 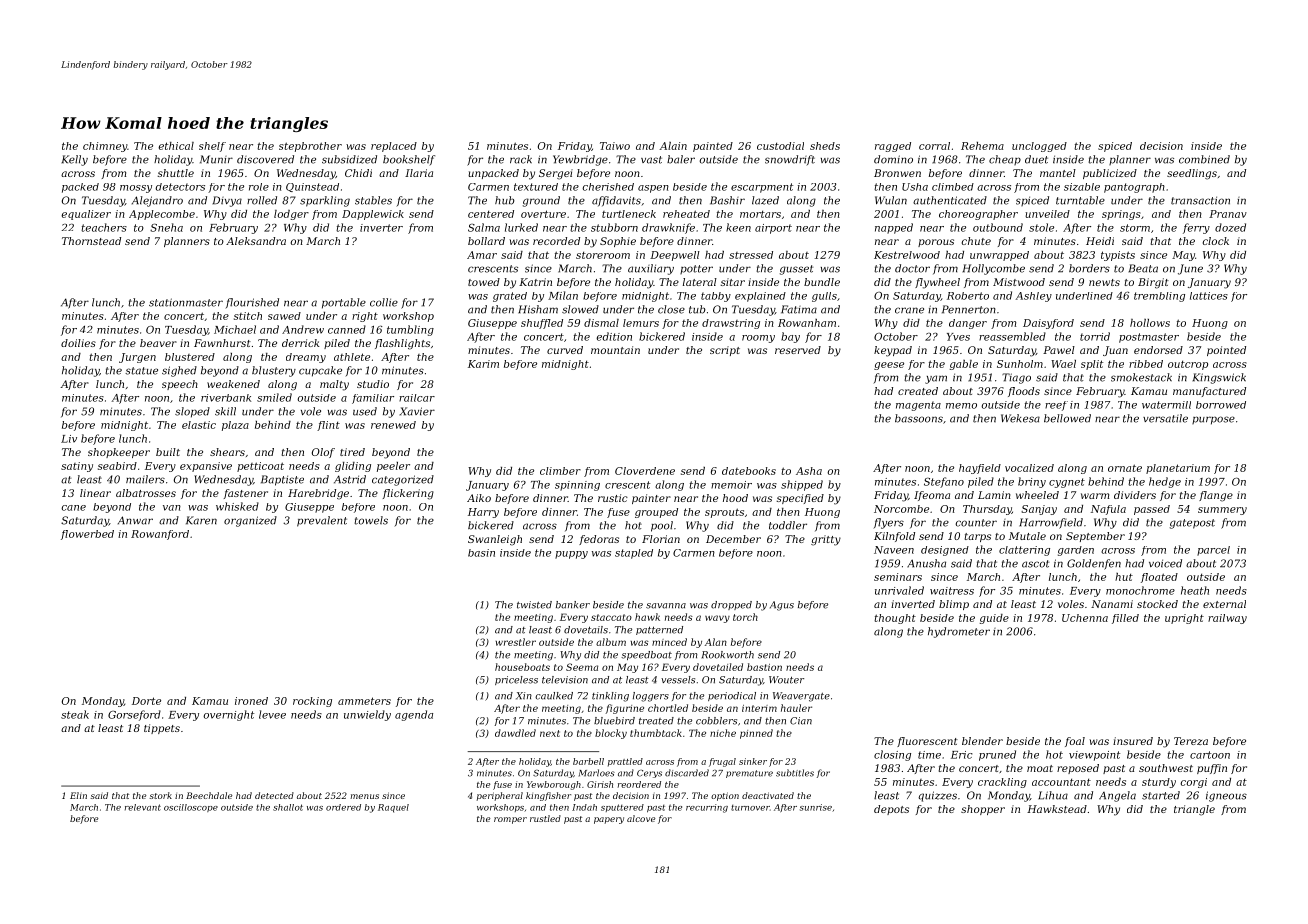 I want to click on peripheral, so click(x=500, y=796).
